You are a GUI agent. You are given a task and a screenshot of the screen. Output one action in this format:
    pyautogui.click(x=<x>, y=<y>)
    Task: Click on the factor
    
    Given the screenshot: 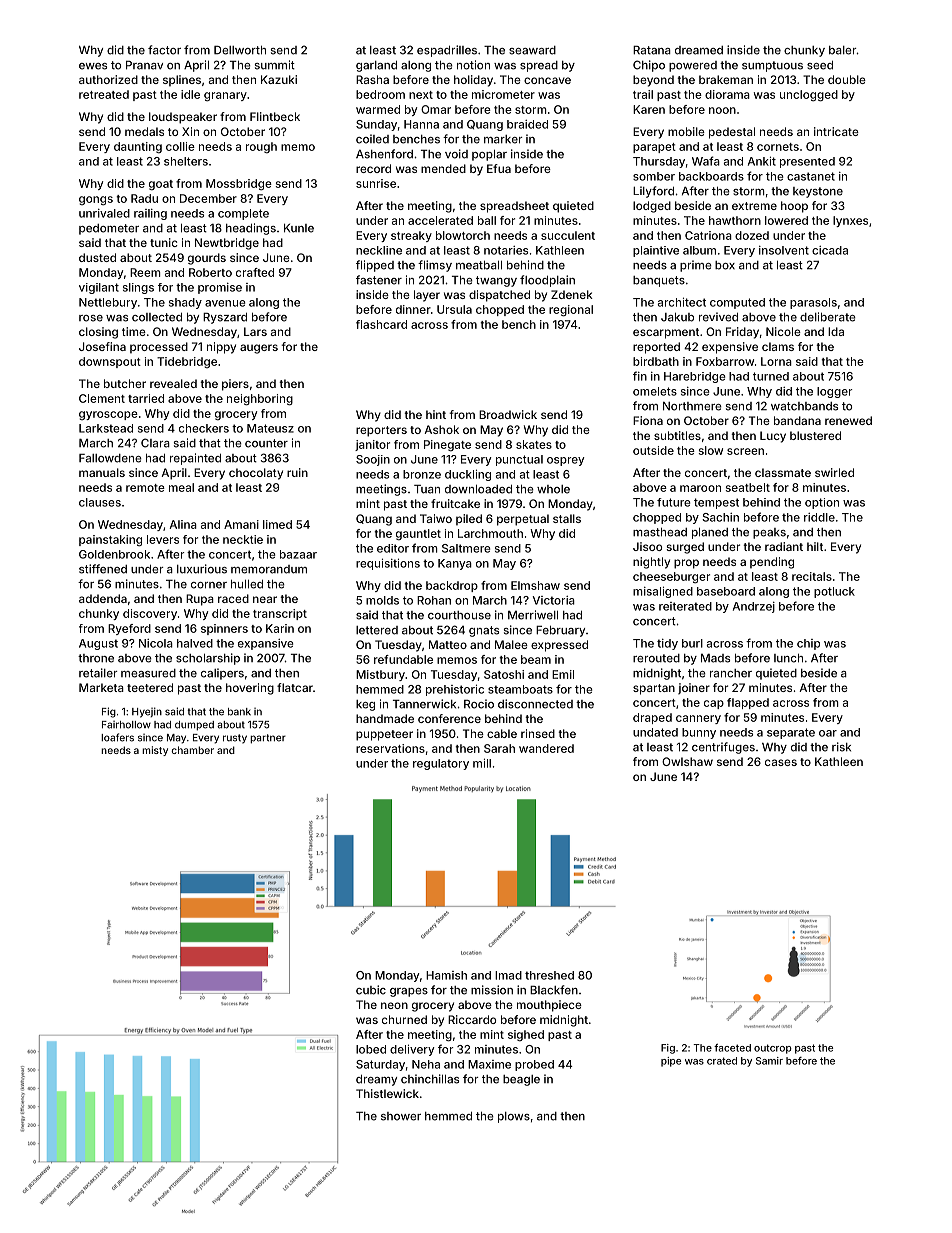 What is the action you would take?
    pyautogui.click(x=164, y=50)
